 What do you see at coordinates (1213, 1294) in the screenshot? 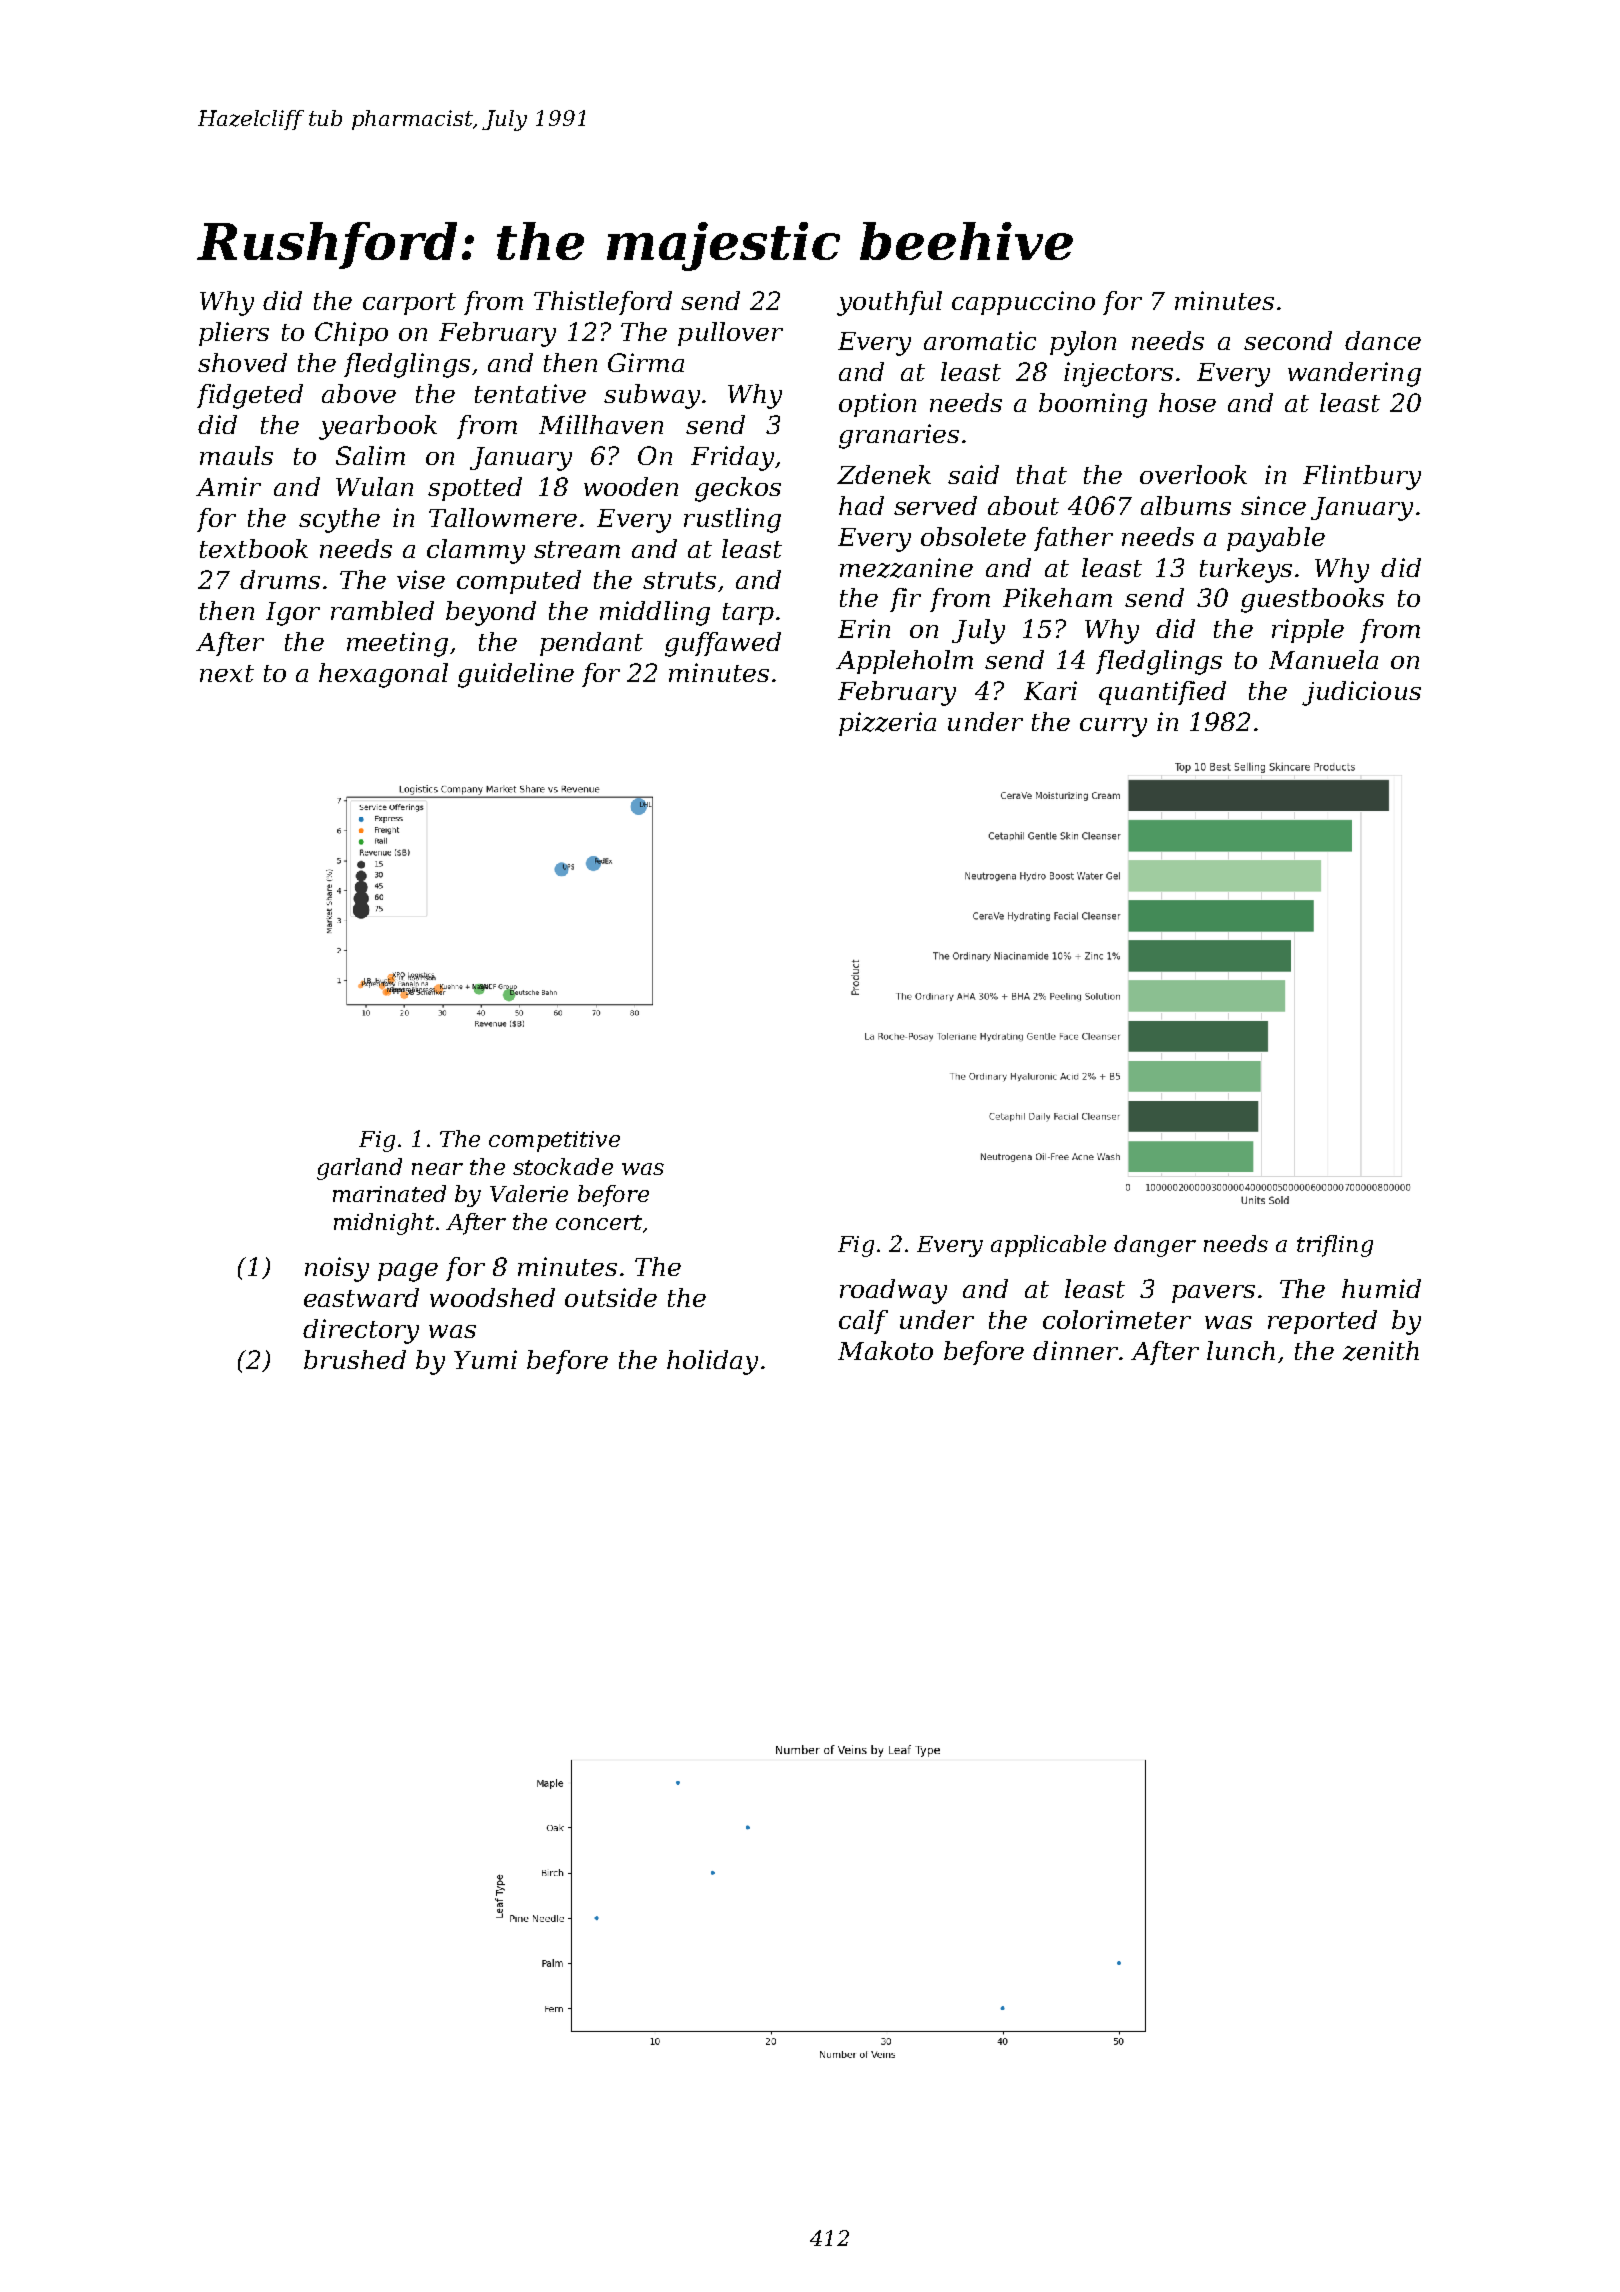
I see `pavers` at bounding box center [1213, 1294].
